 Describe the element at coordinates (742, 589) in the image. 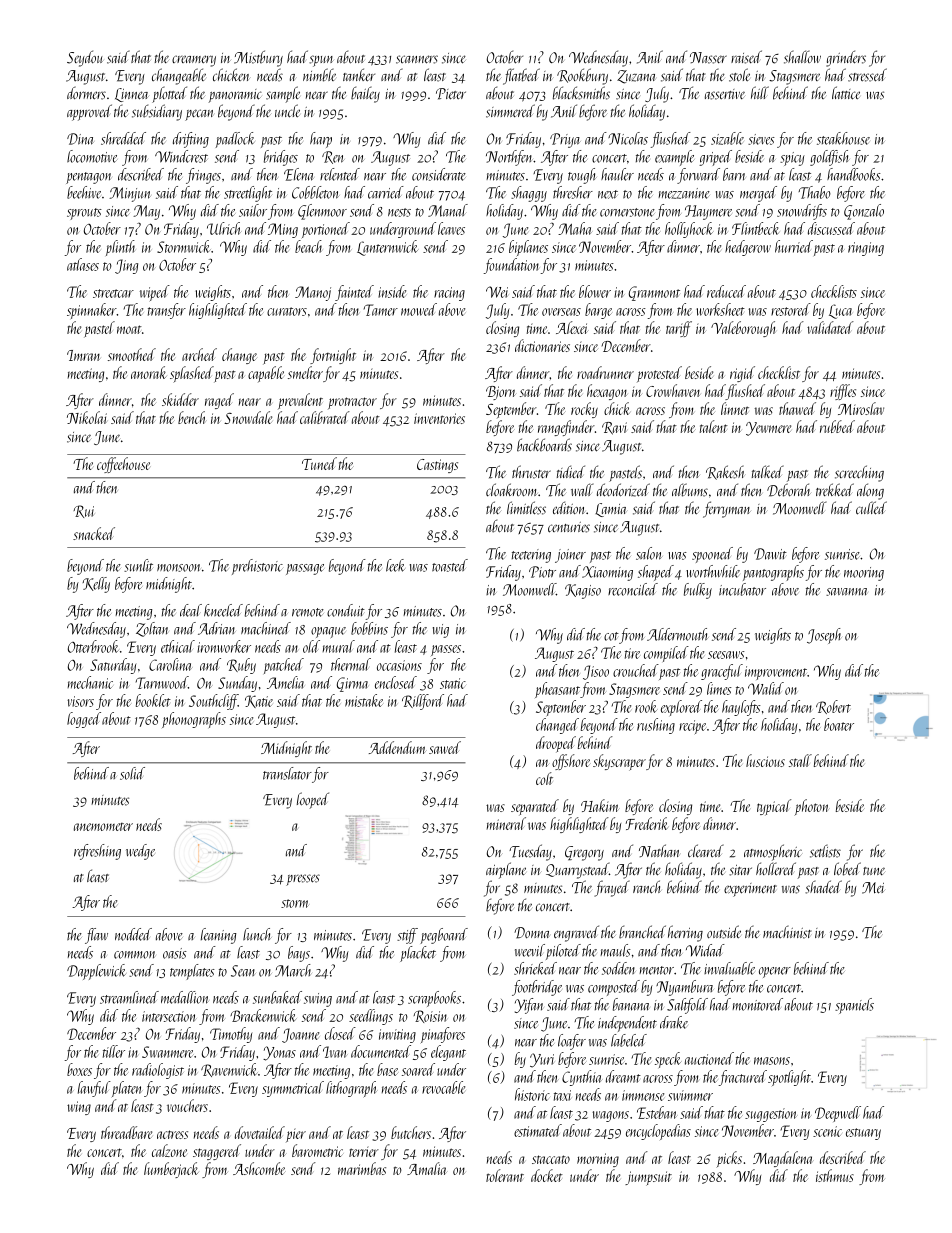

I see `incubator` at that location.
